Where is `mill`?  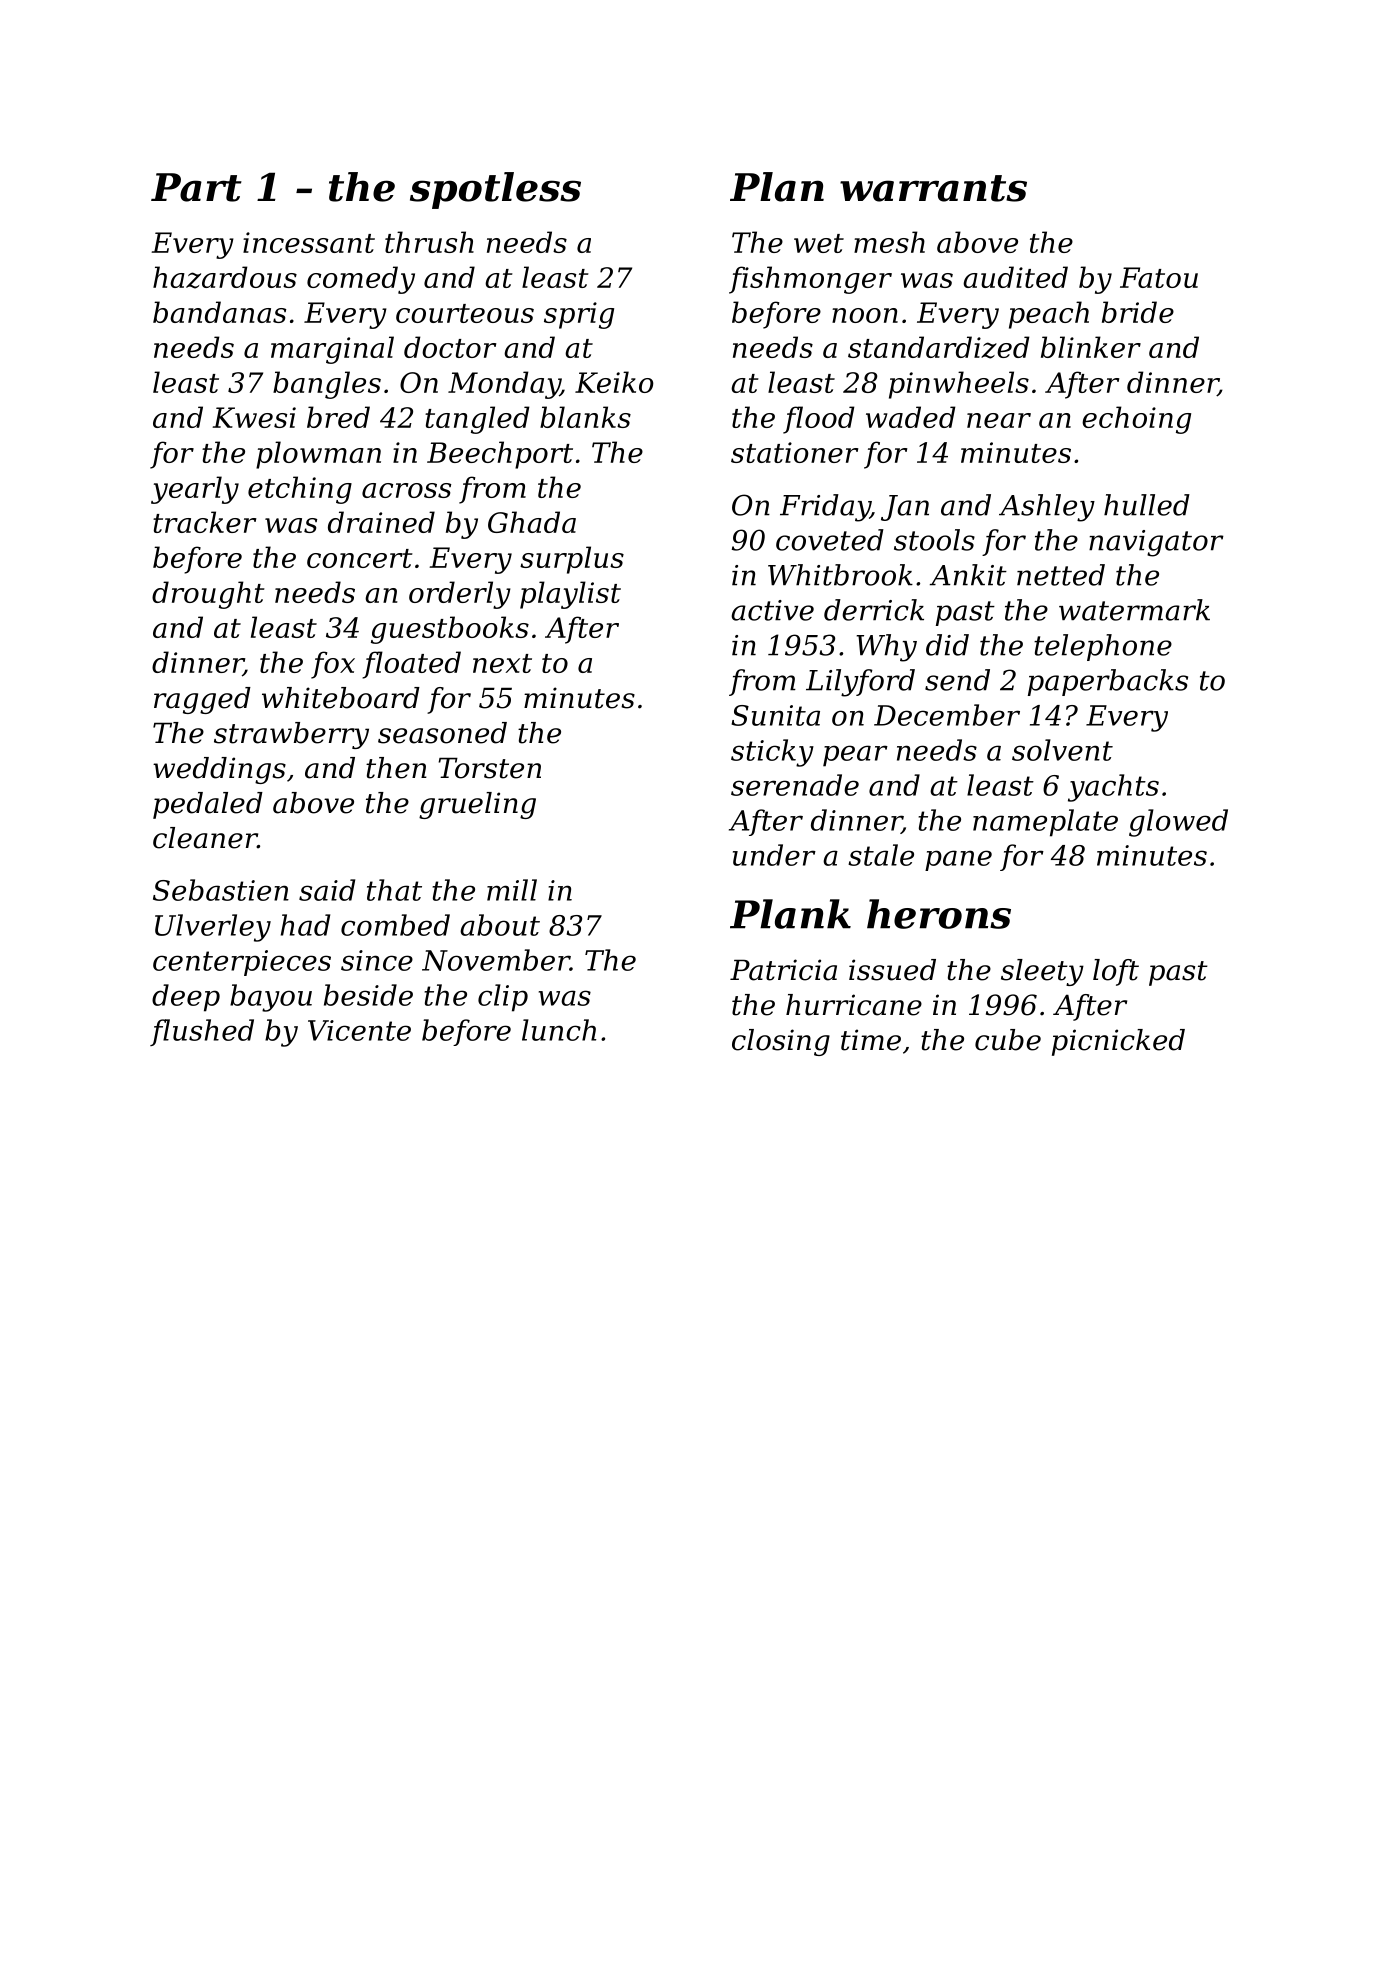
mill is located at coordinates (512, 890).
